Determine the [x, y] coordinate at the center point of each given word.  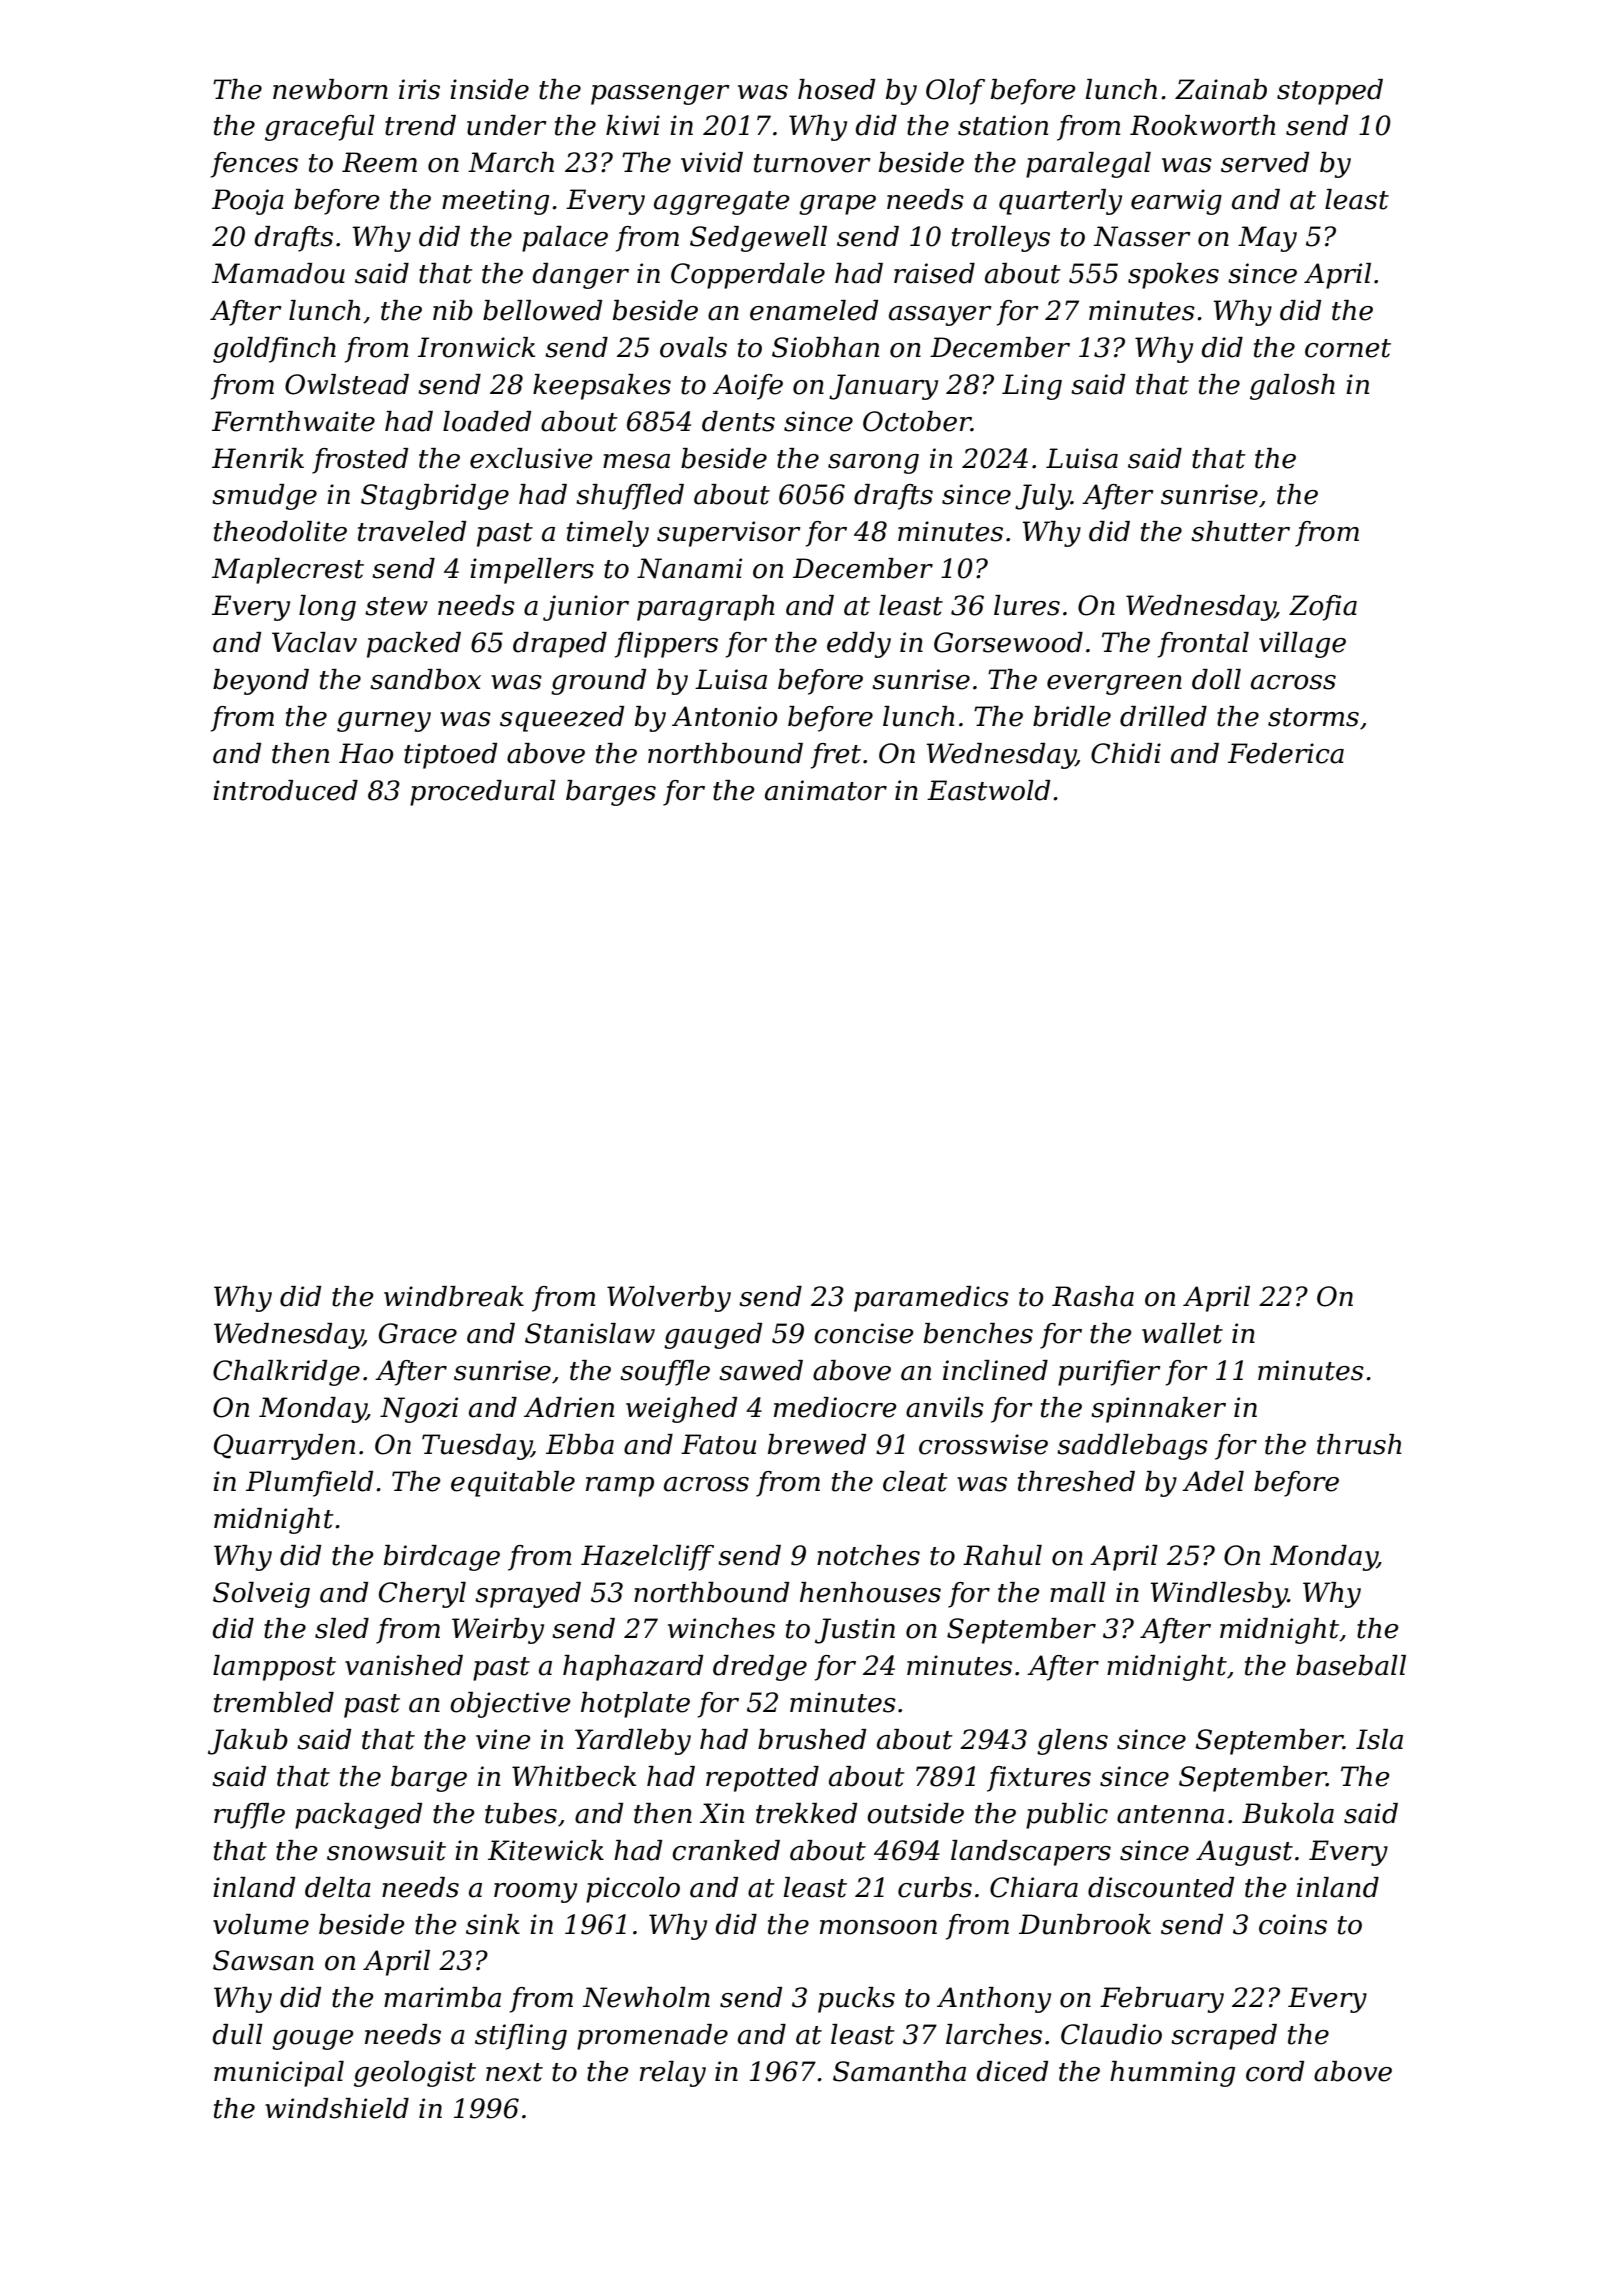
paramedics [931, 1299]
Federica [1286, 753]
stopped [1330, 92]
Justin [855, 1631]
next [514, 2072]
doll [1216, 679]
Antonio [724, 716]
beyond [261, 682]
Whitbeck [574, 1776]
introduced [285, 790]
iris [419, 89]
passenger [660, 95]
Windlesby [1219, 1595]
